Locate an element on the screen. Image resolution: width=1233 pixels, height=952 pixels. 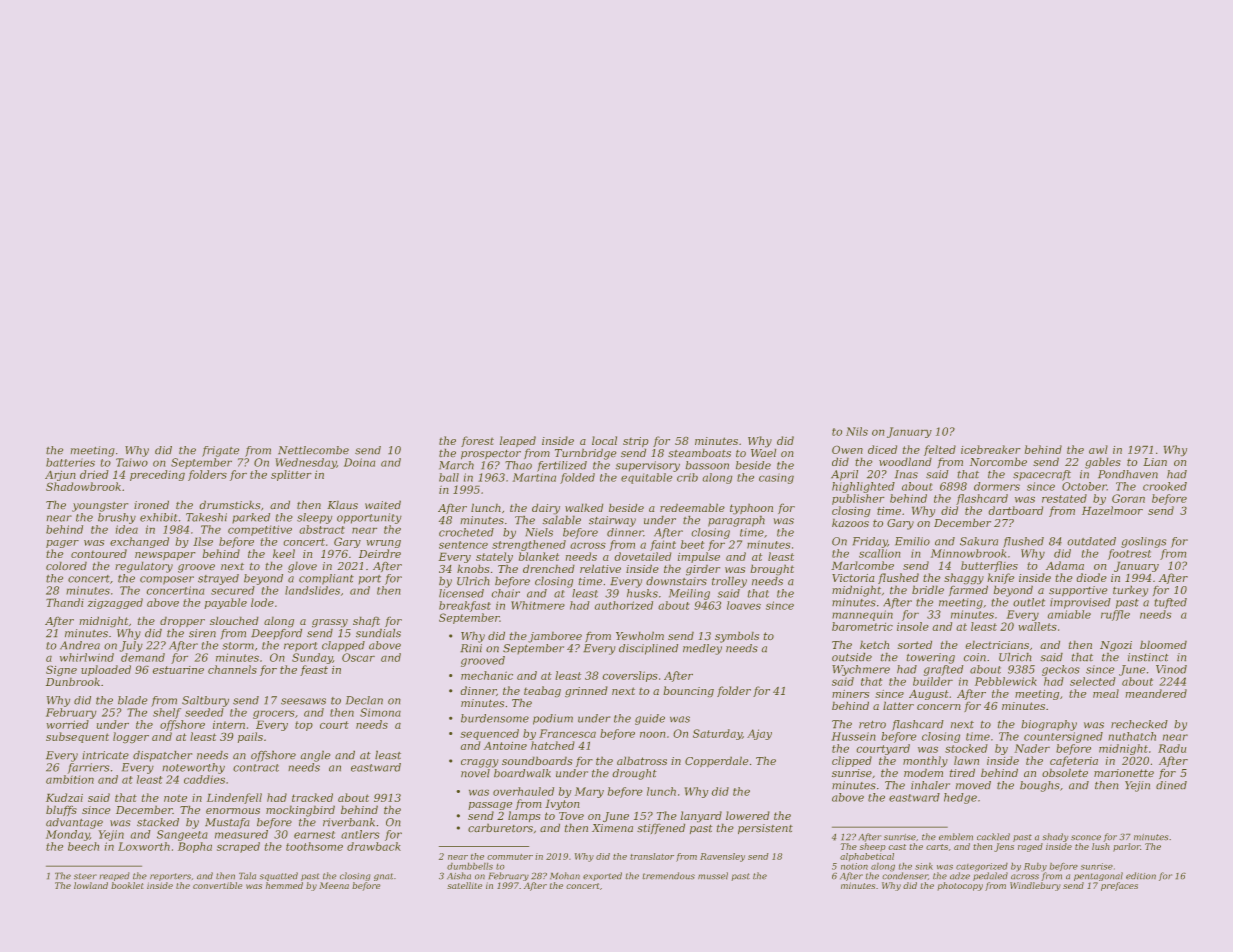
Adama is located at coordinates (1065, 565).
